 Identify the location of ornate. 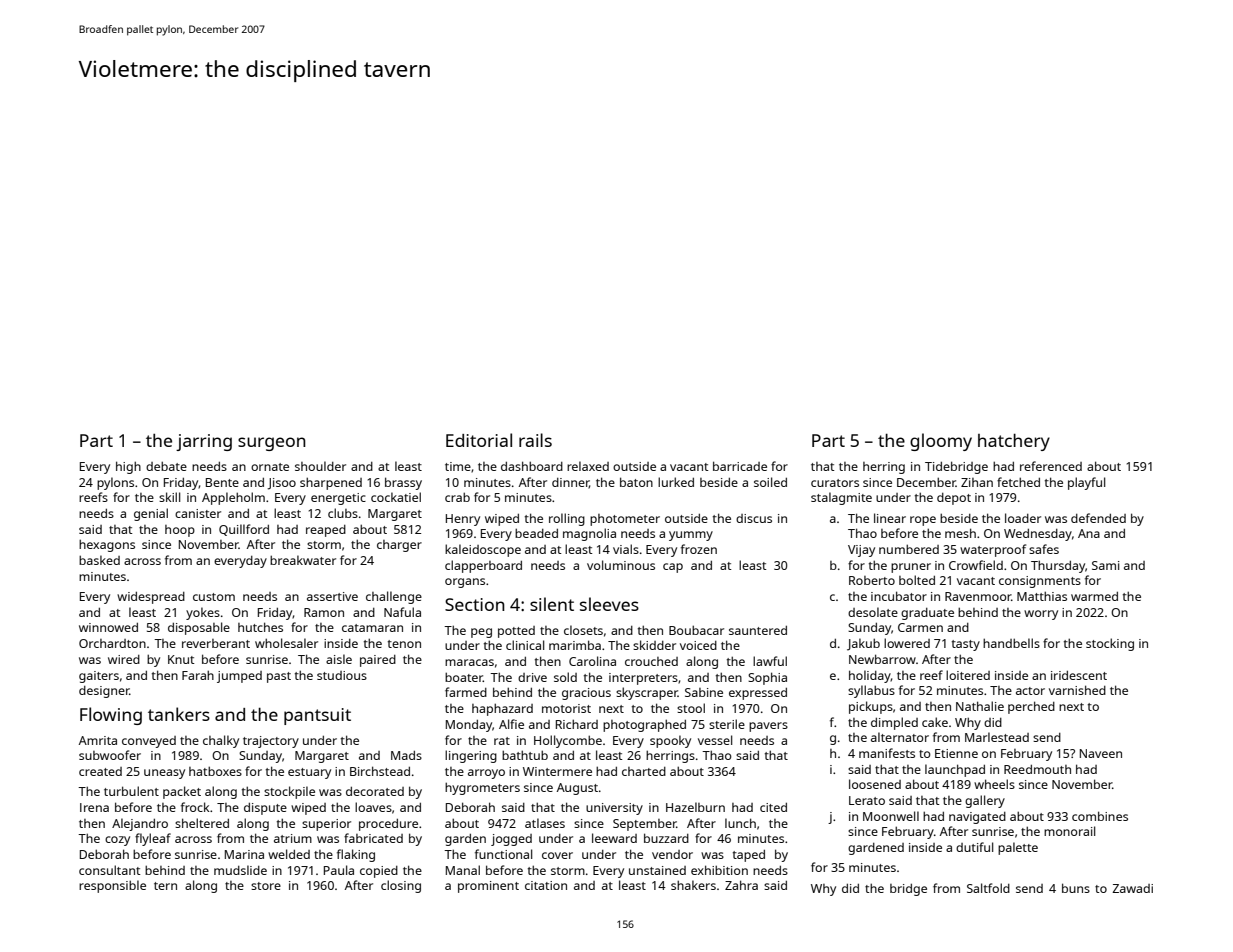
(270, 467).
